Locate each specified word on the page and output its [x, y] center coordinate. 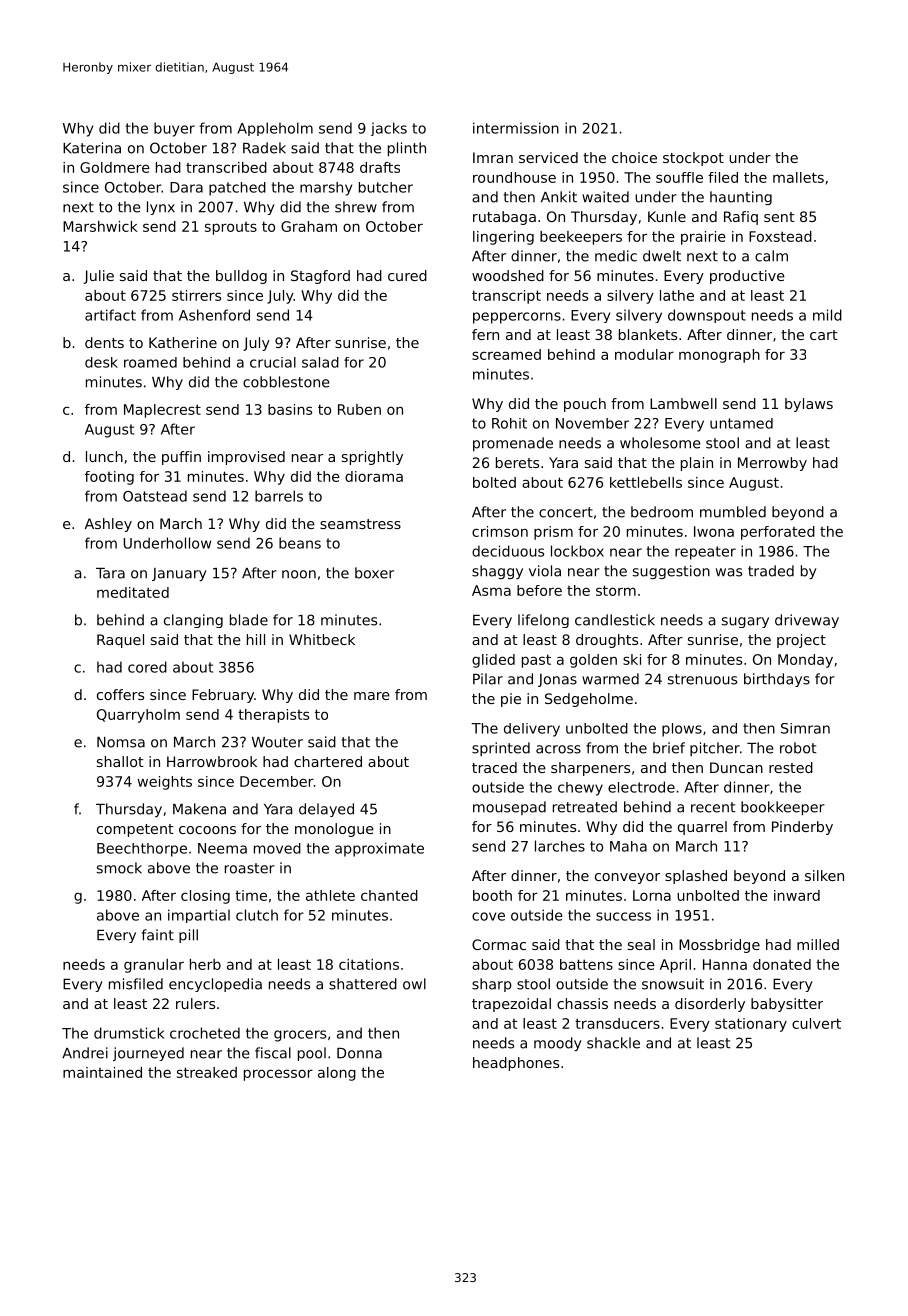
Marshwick [100, 226]
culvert [816, 1023]
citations [369, 964]
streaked [207, 1072]
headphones [516, 1064]
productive [747, 277]
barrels [279, 496]
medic [616, 256]
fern [485, 334]
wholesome [660, 443]
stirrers [196, 295]
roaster [250, 868]
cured [407, 275]
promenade [513, 444]
